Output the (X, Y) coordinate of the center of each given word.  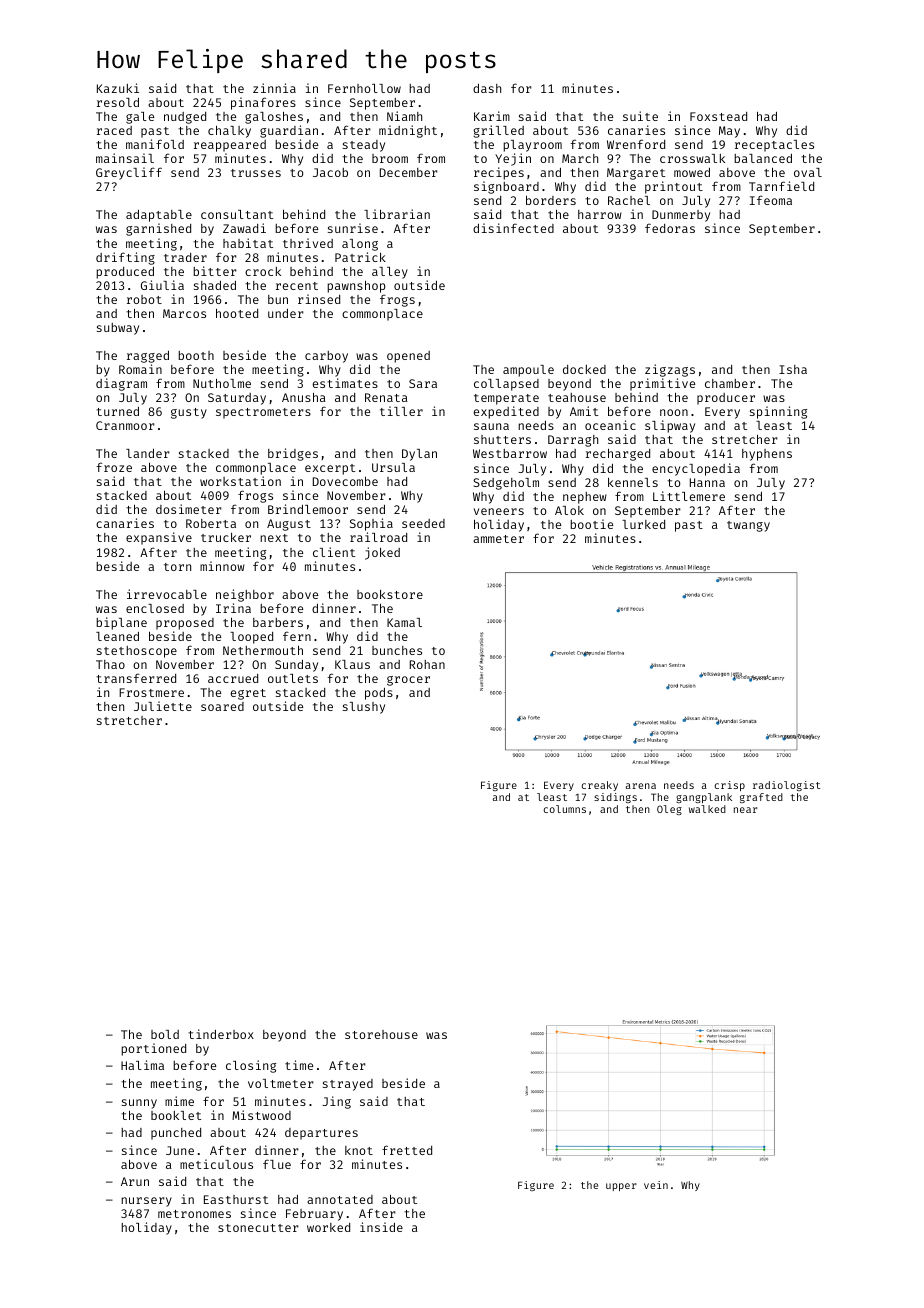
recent (297, 286)
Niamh (404, 116)
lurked (643, 524)
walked (707, 809)
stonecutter (258, 1228)
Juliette (163, 706)
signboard (506, 187)
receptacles (774, 146)
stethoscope (137, 652)
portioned (153, 1049)
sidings (615, 798)
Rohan (427, 664)
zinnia (274, 88)
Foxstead (718, 116)
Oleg (669, 810)
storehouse (381, 1034)
